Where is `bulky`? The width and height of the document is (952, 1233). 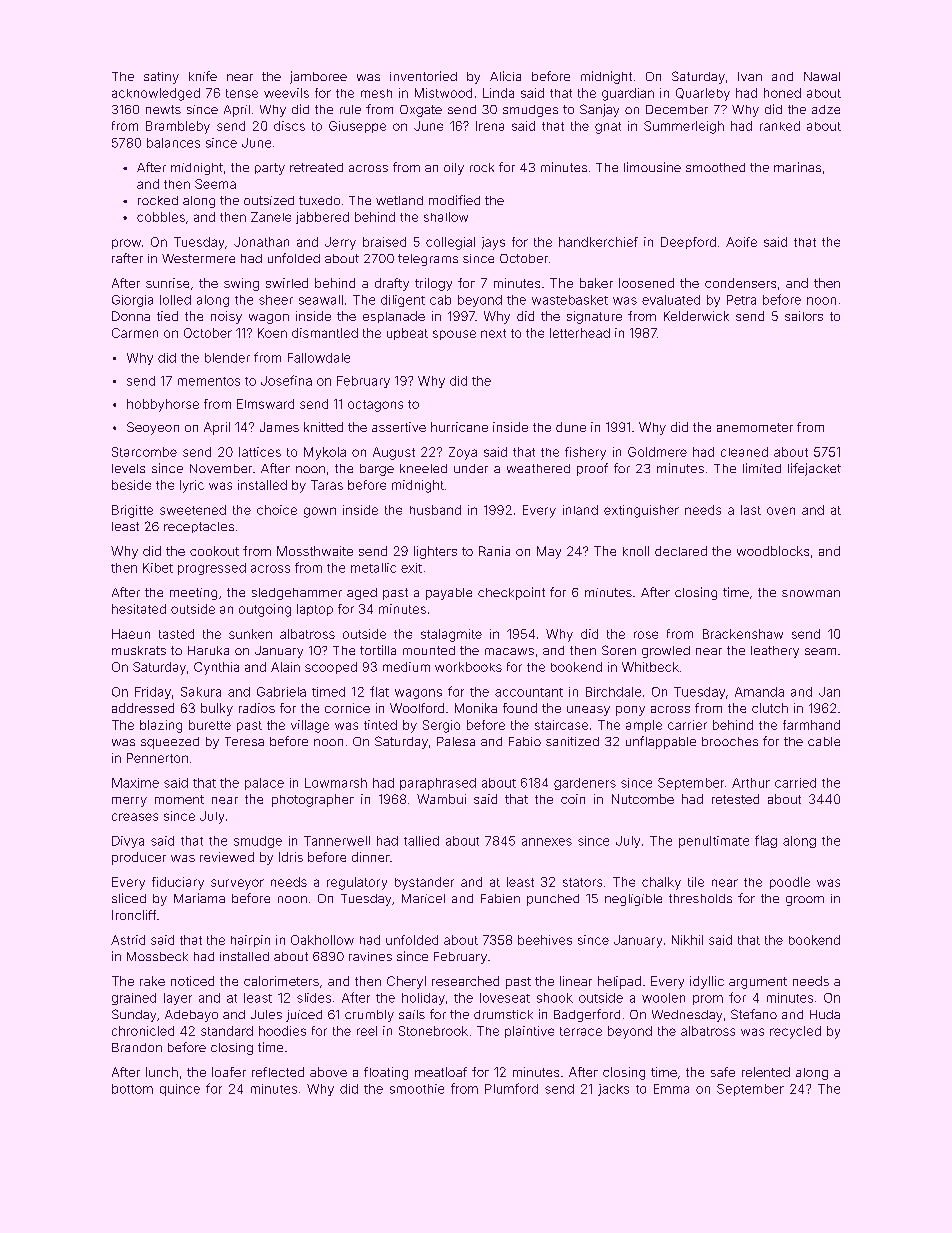
bulky is located at coordinates (217, 709).
